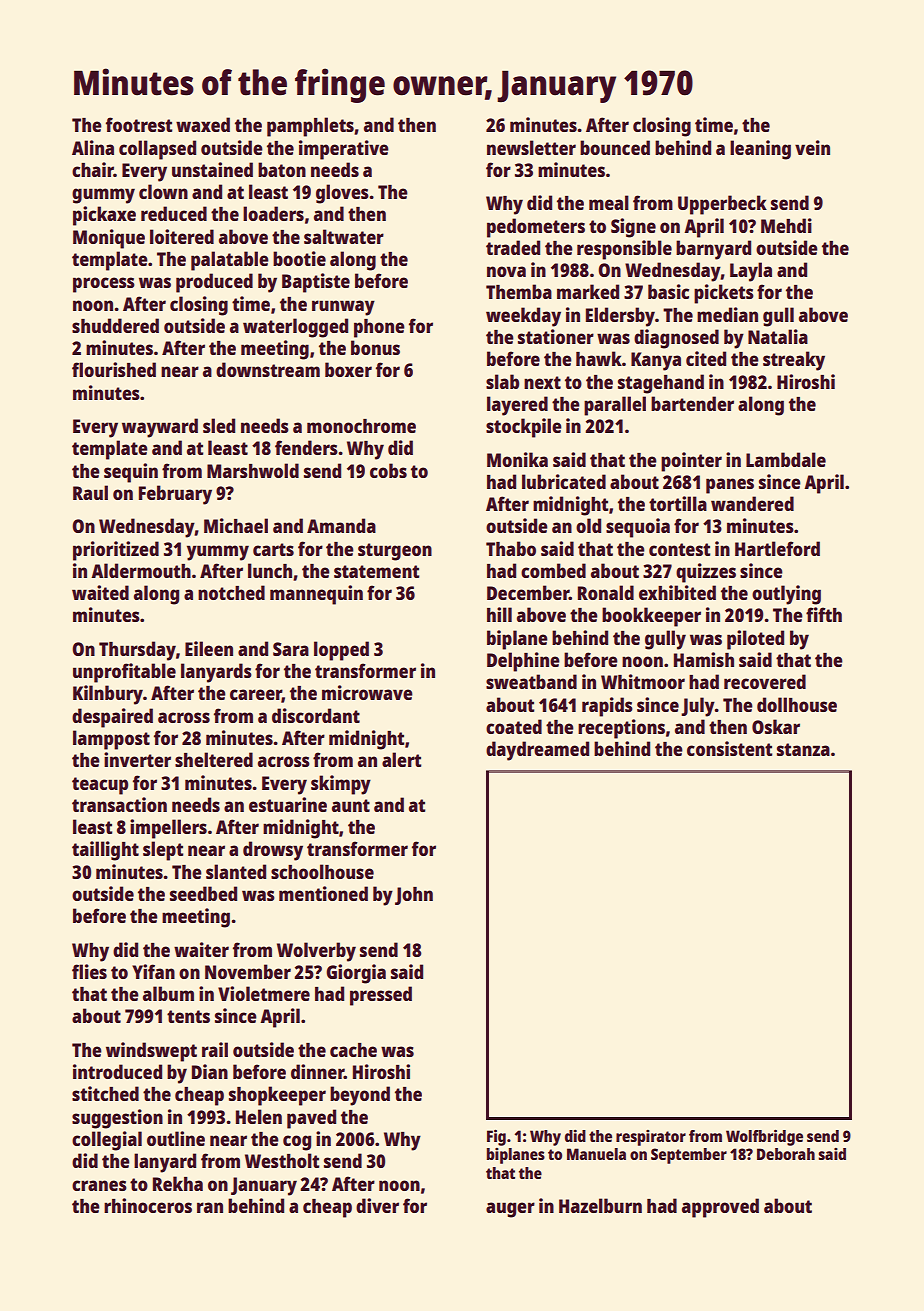  What do you see at coordinates (282, 169) in the document?
I see `baton` at bounding box center [282, 169].
